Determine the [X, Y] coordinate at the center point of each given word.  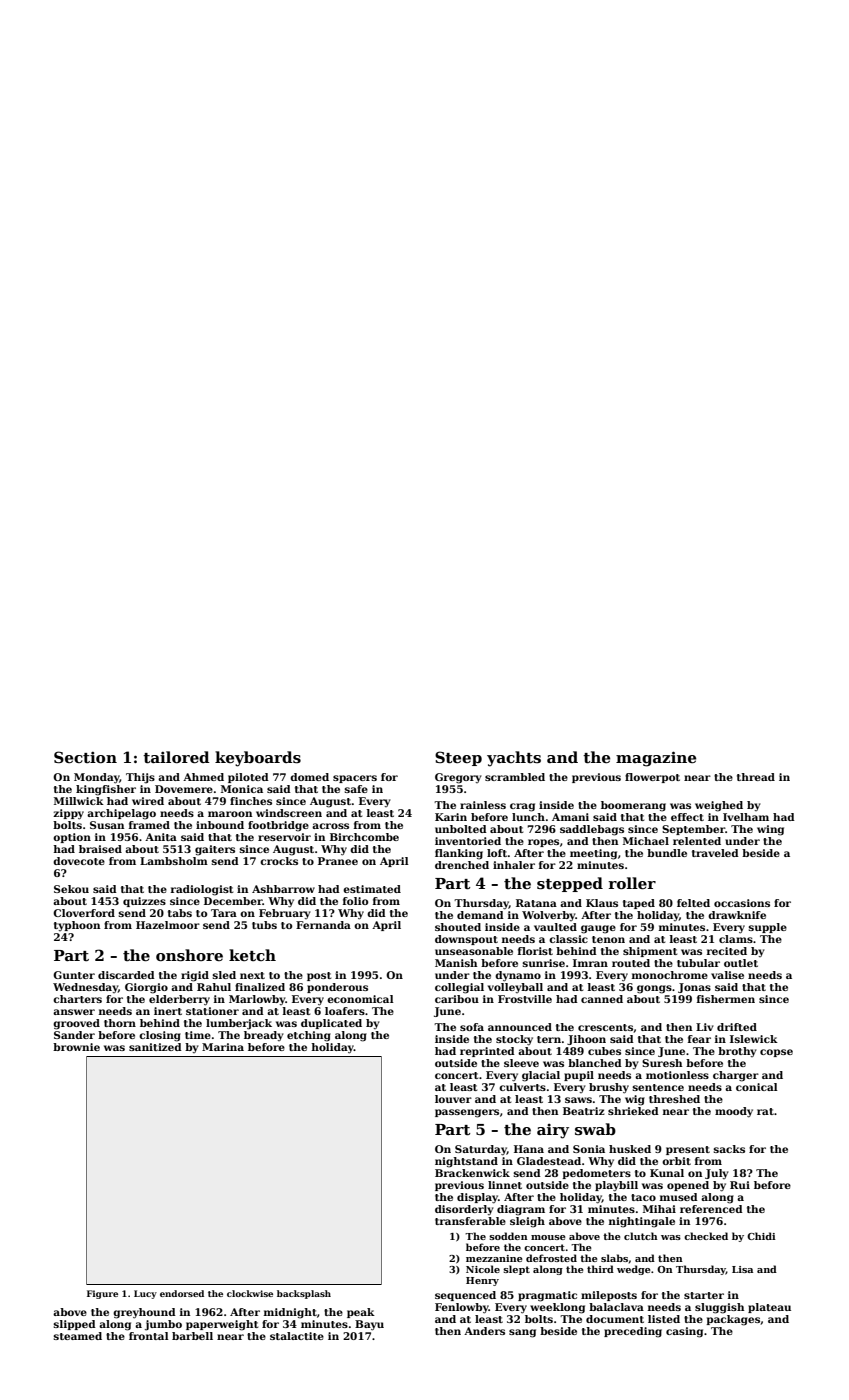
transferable [470, 1221]
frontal [149, 1336]
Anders [484, 1331]
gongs [654, 989]
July [717, 1174]
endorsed [182, 1293]
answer [74, 1012]
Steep [458, 758]
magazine [656, 759]
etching [309, 1036]
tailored [176, 757]
